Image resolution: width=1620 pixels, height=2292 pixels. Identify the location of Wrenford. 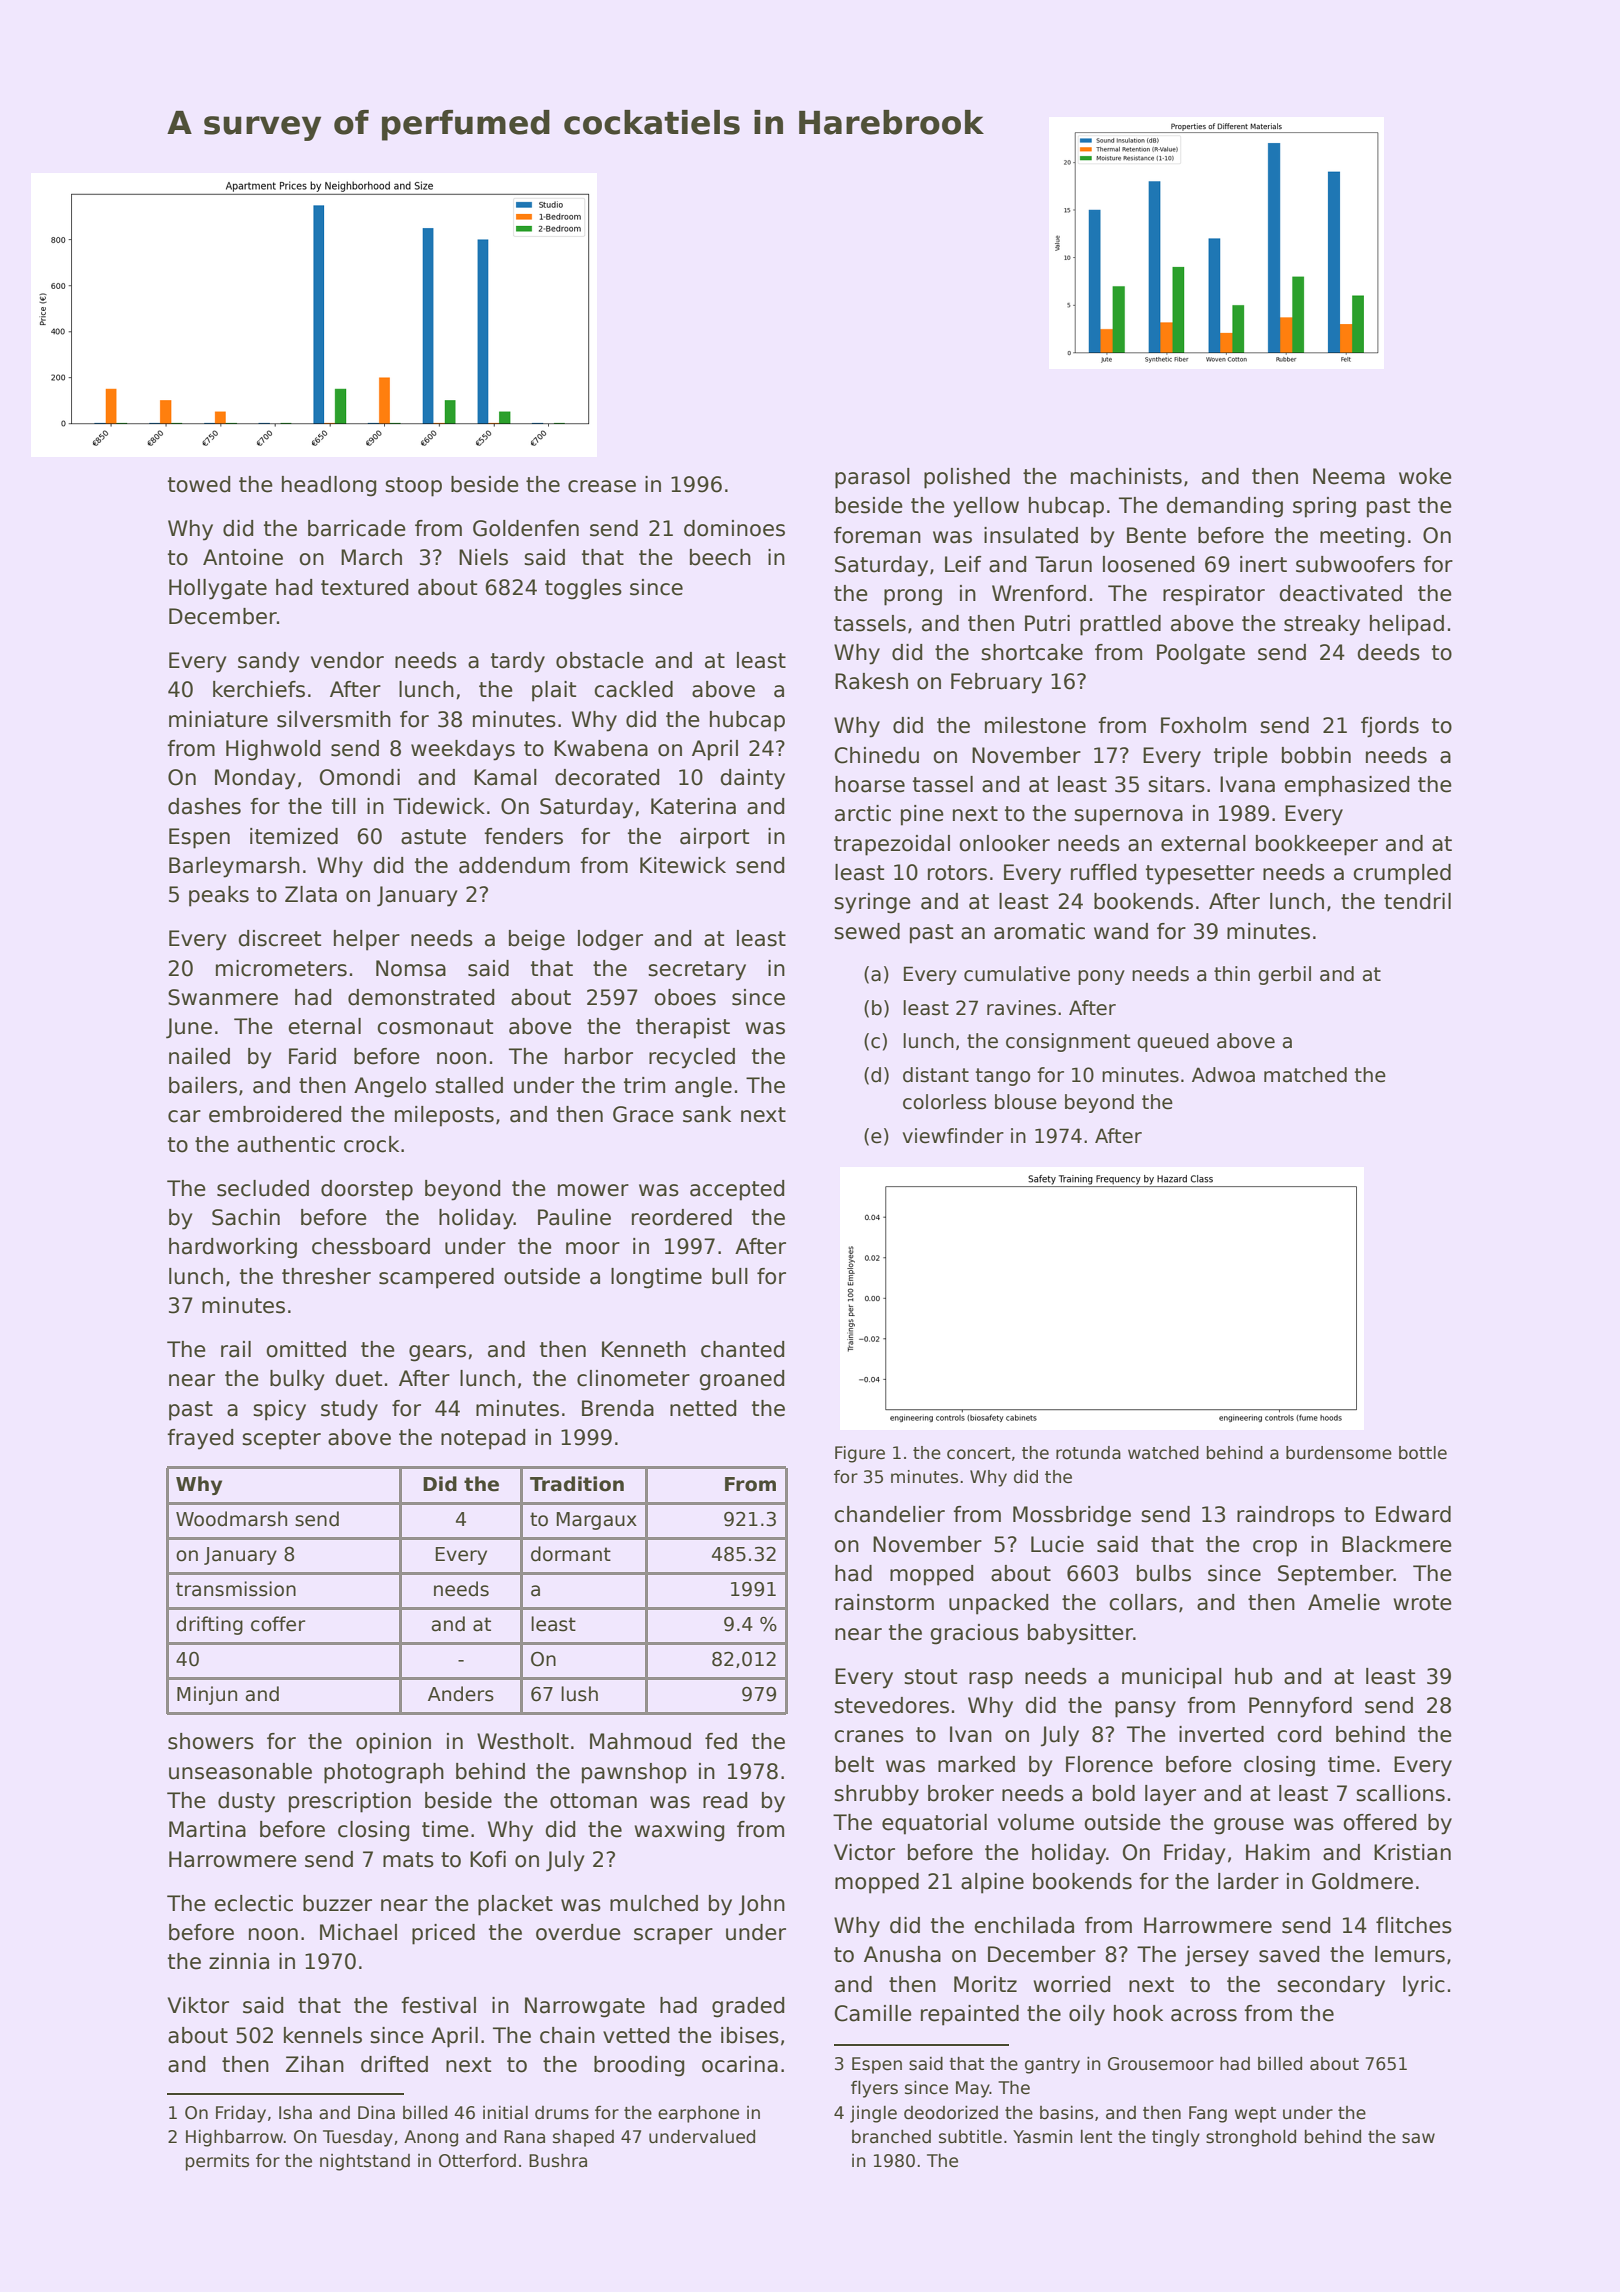
(1039, 593).
